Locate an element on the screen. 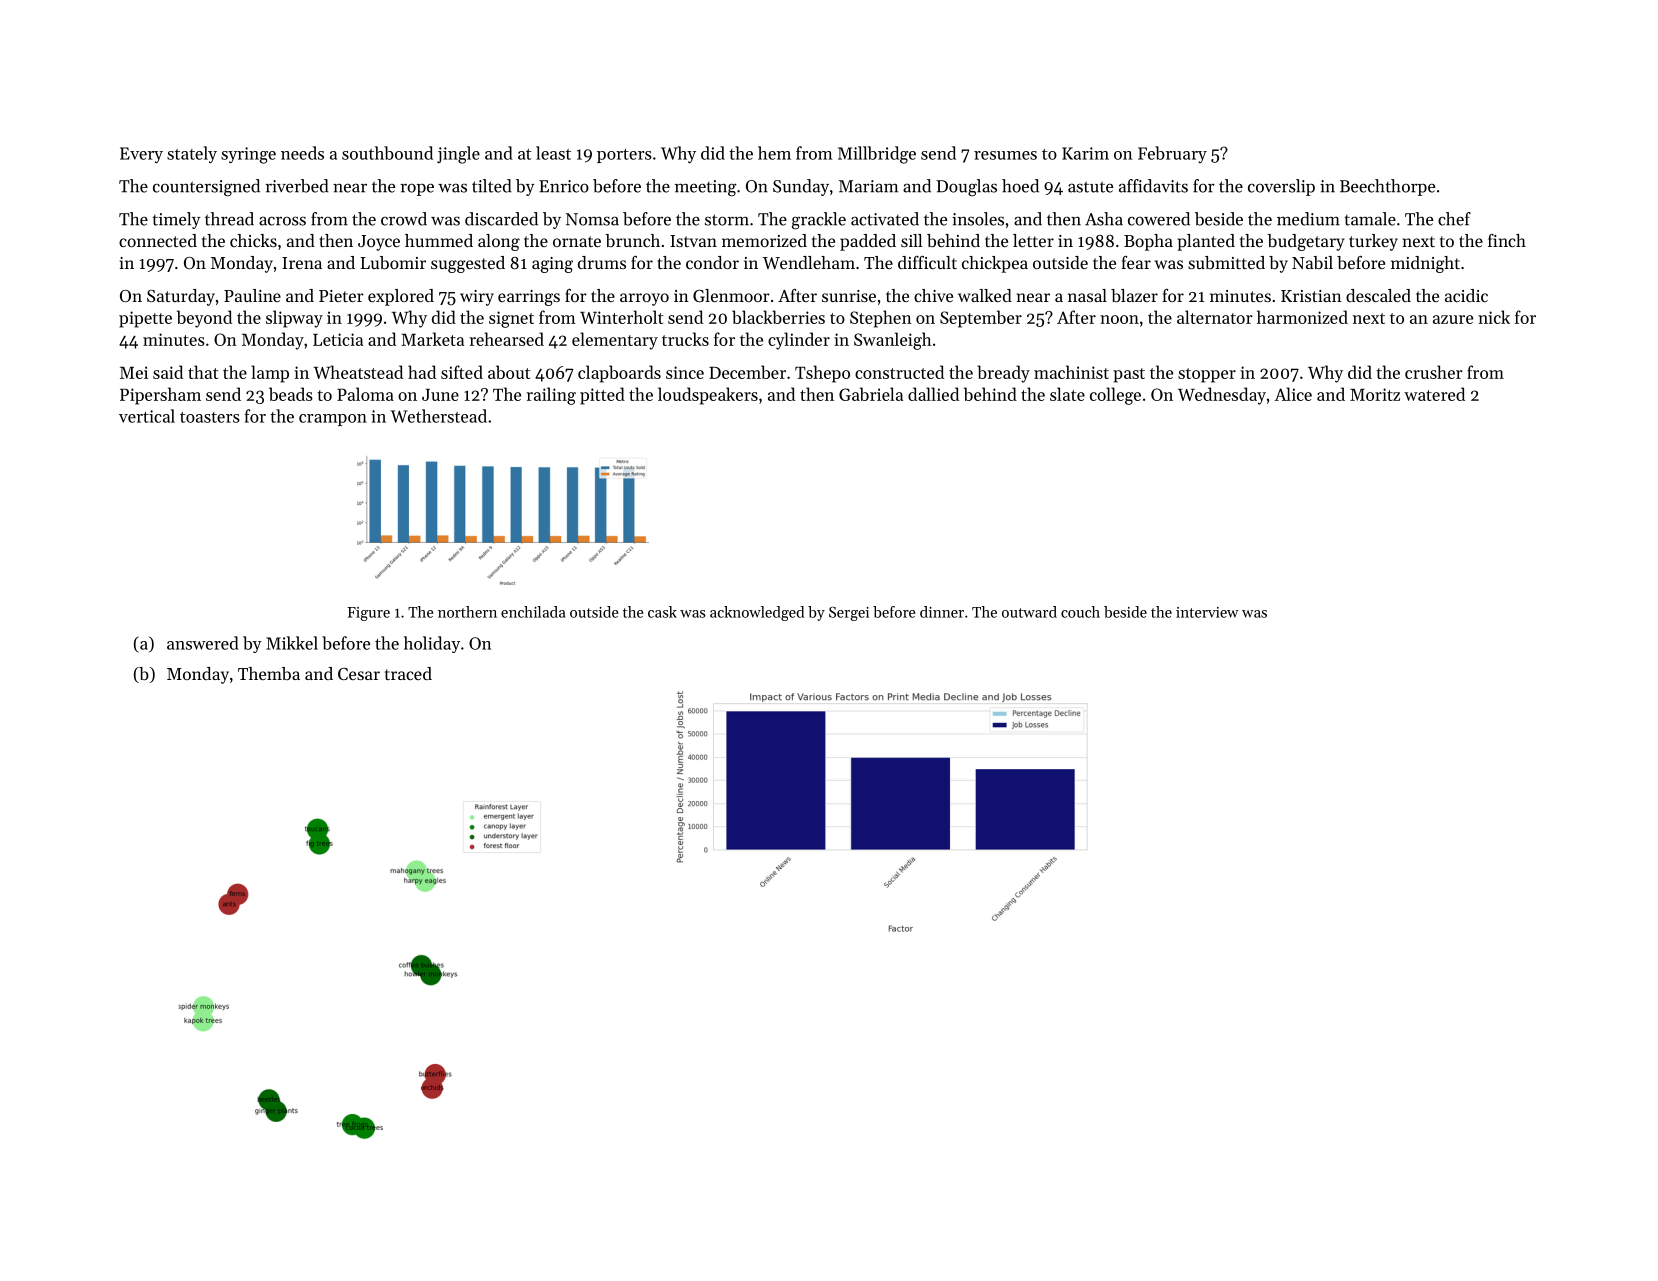 Image resolution: width=1658 pixels, height=1281 pixels. toasters is located at coordinates (210, 417).
